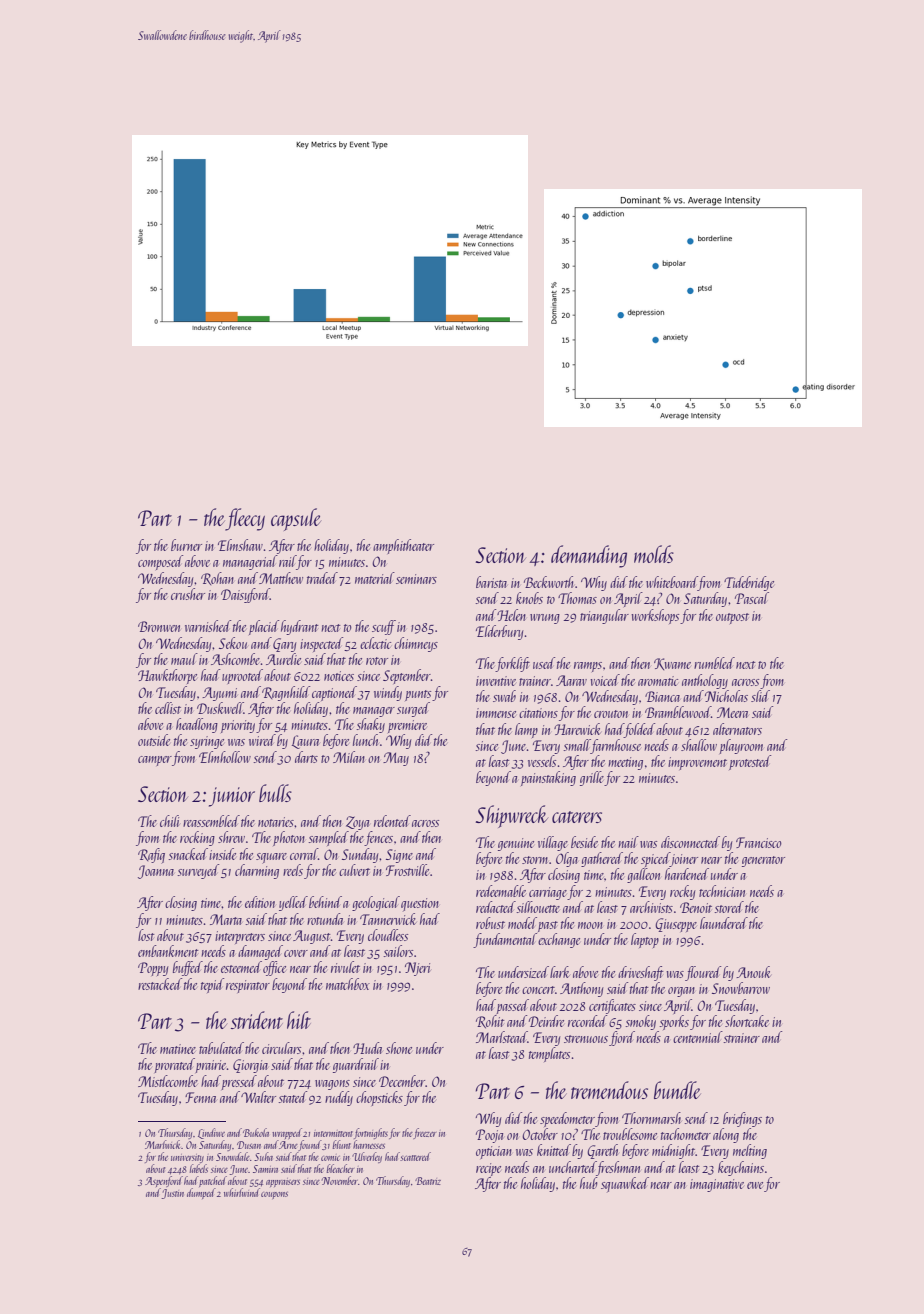 The width and height of the page is (924, 1314). I want to click on interpreters, so click(240, 937).
